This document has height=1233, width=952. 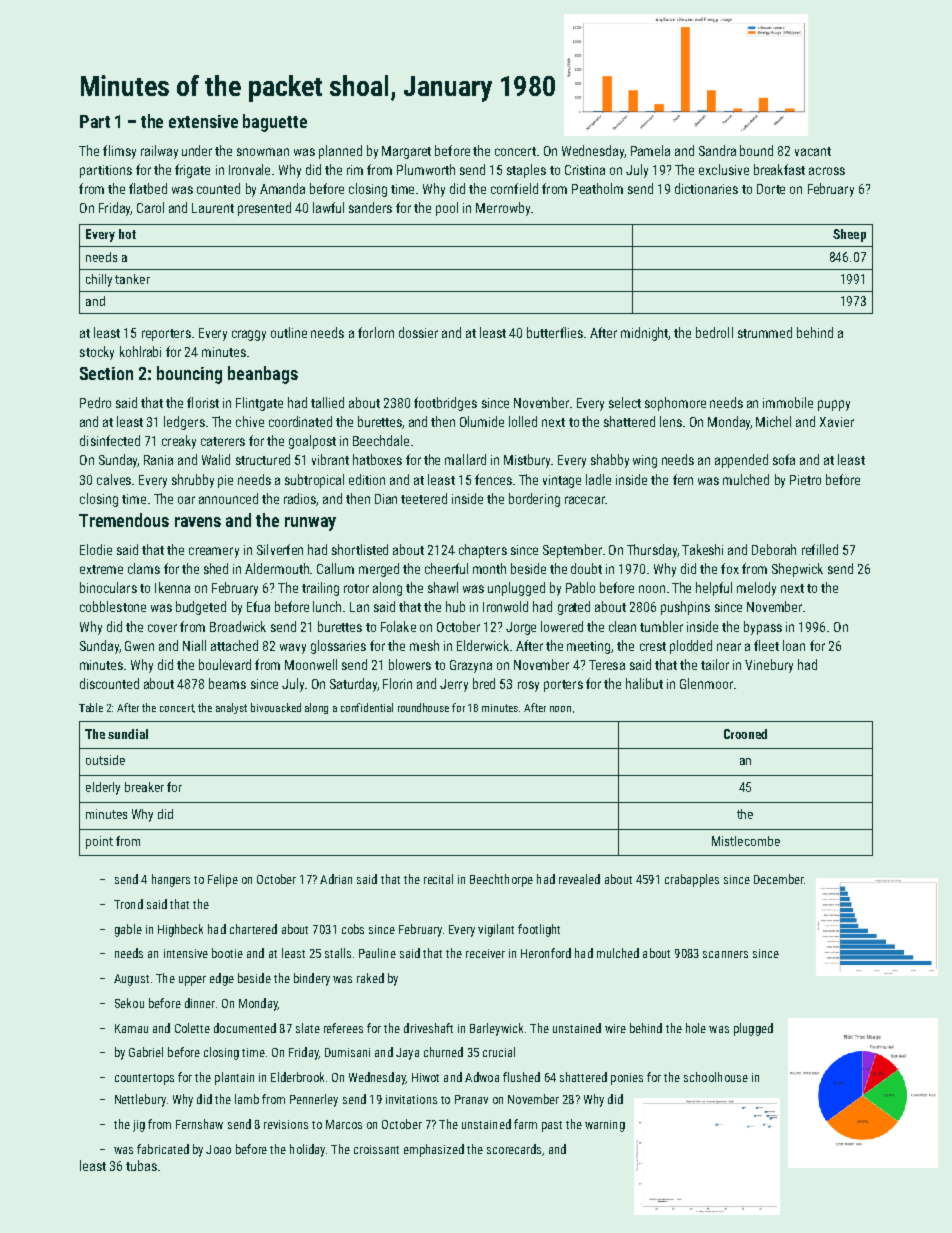 I want to click on Takeshi, so click(x=702, y=549).
